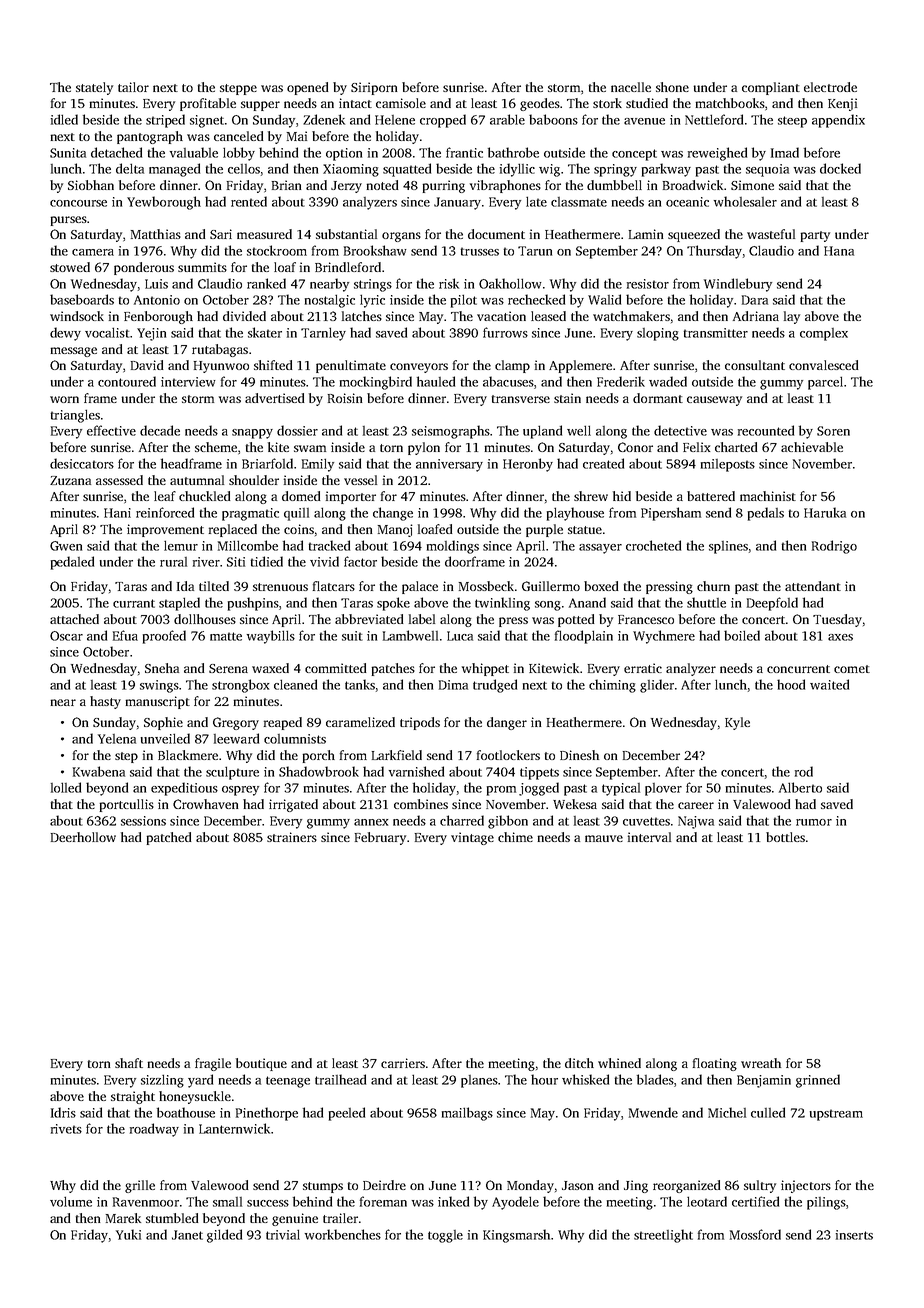 This screenshot has width=924, height=1308. What do you see at coordinates (374, 88) in the screenshot?
I see `Siriporn` at bounding box center [374, 88].
